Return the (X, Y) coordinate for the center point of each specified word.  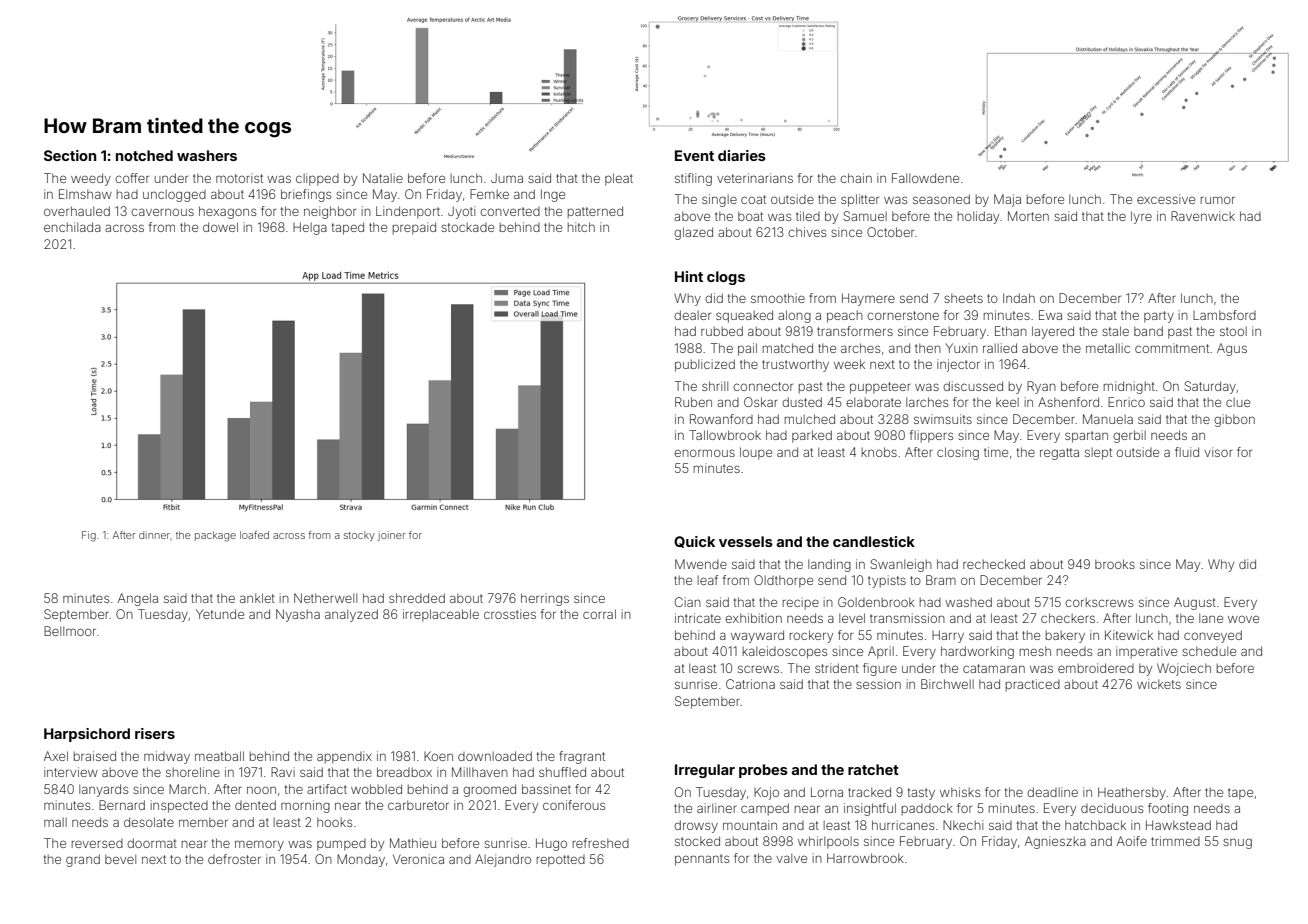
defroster (234, 859)
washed (968, 602)
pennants (702, 860)
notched (144, 155)
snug (1237, 843)
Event (694, 155)
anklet (257, 598)
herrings (545, 599)
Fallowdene (925, 178)
